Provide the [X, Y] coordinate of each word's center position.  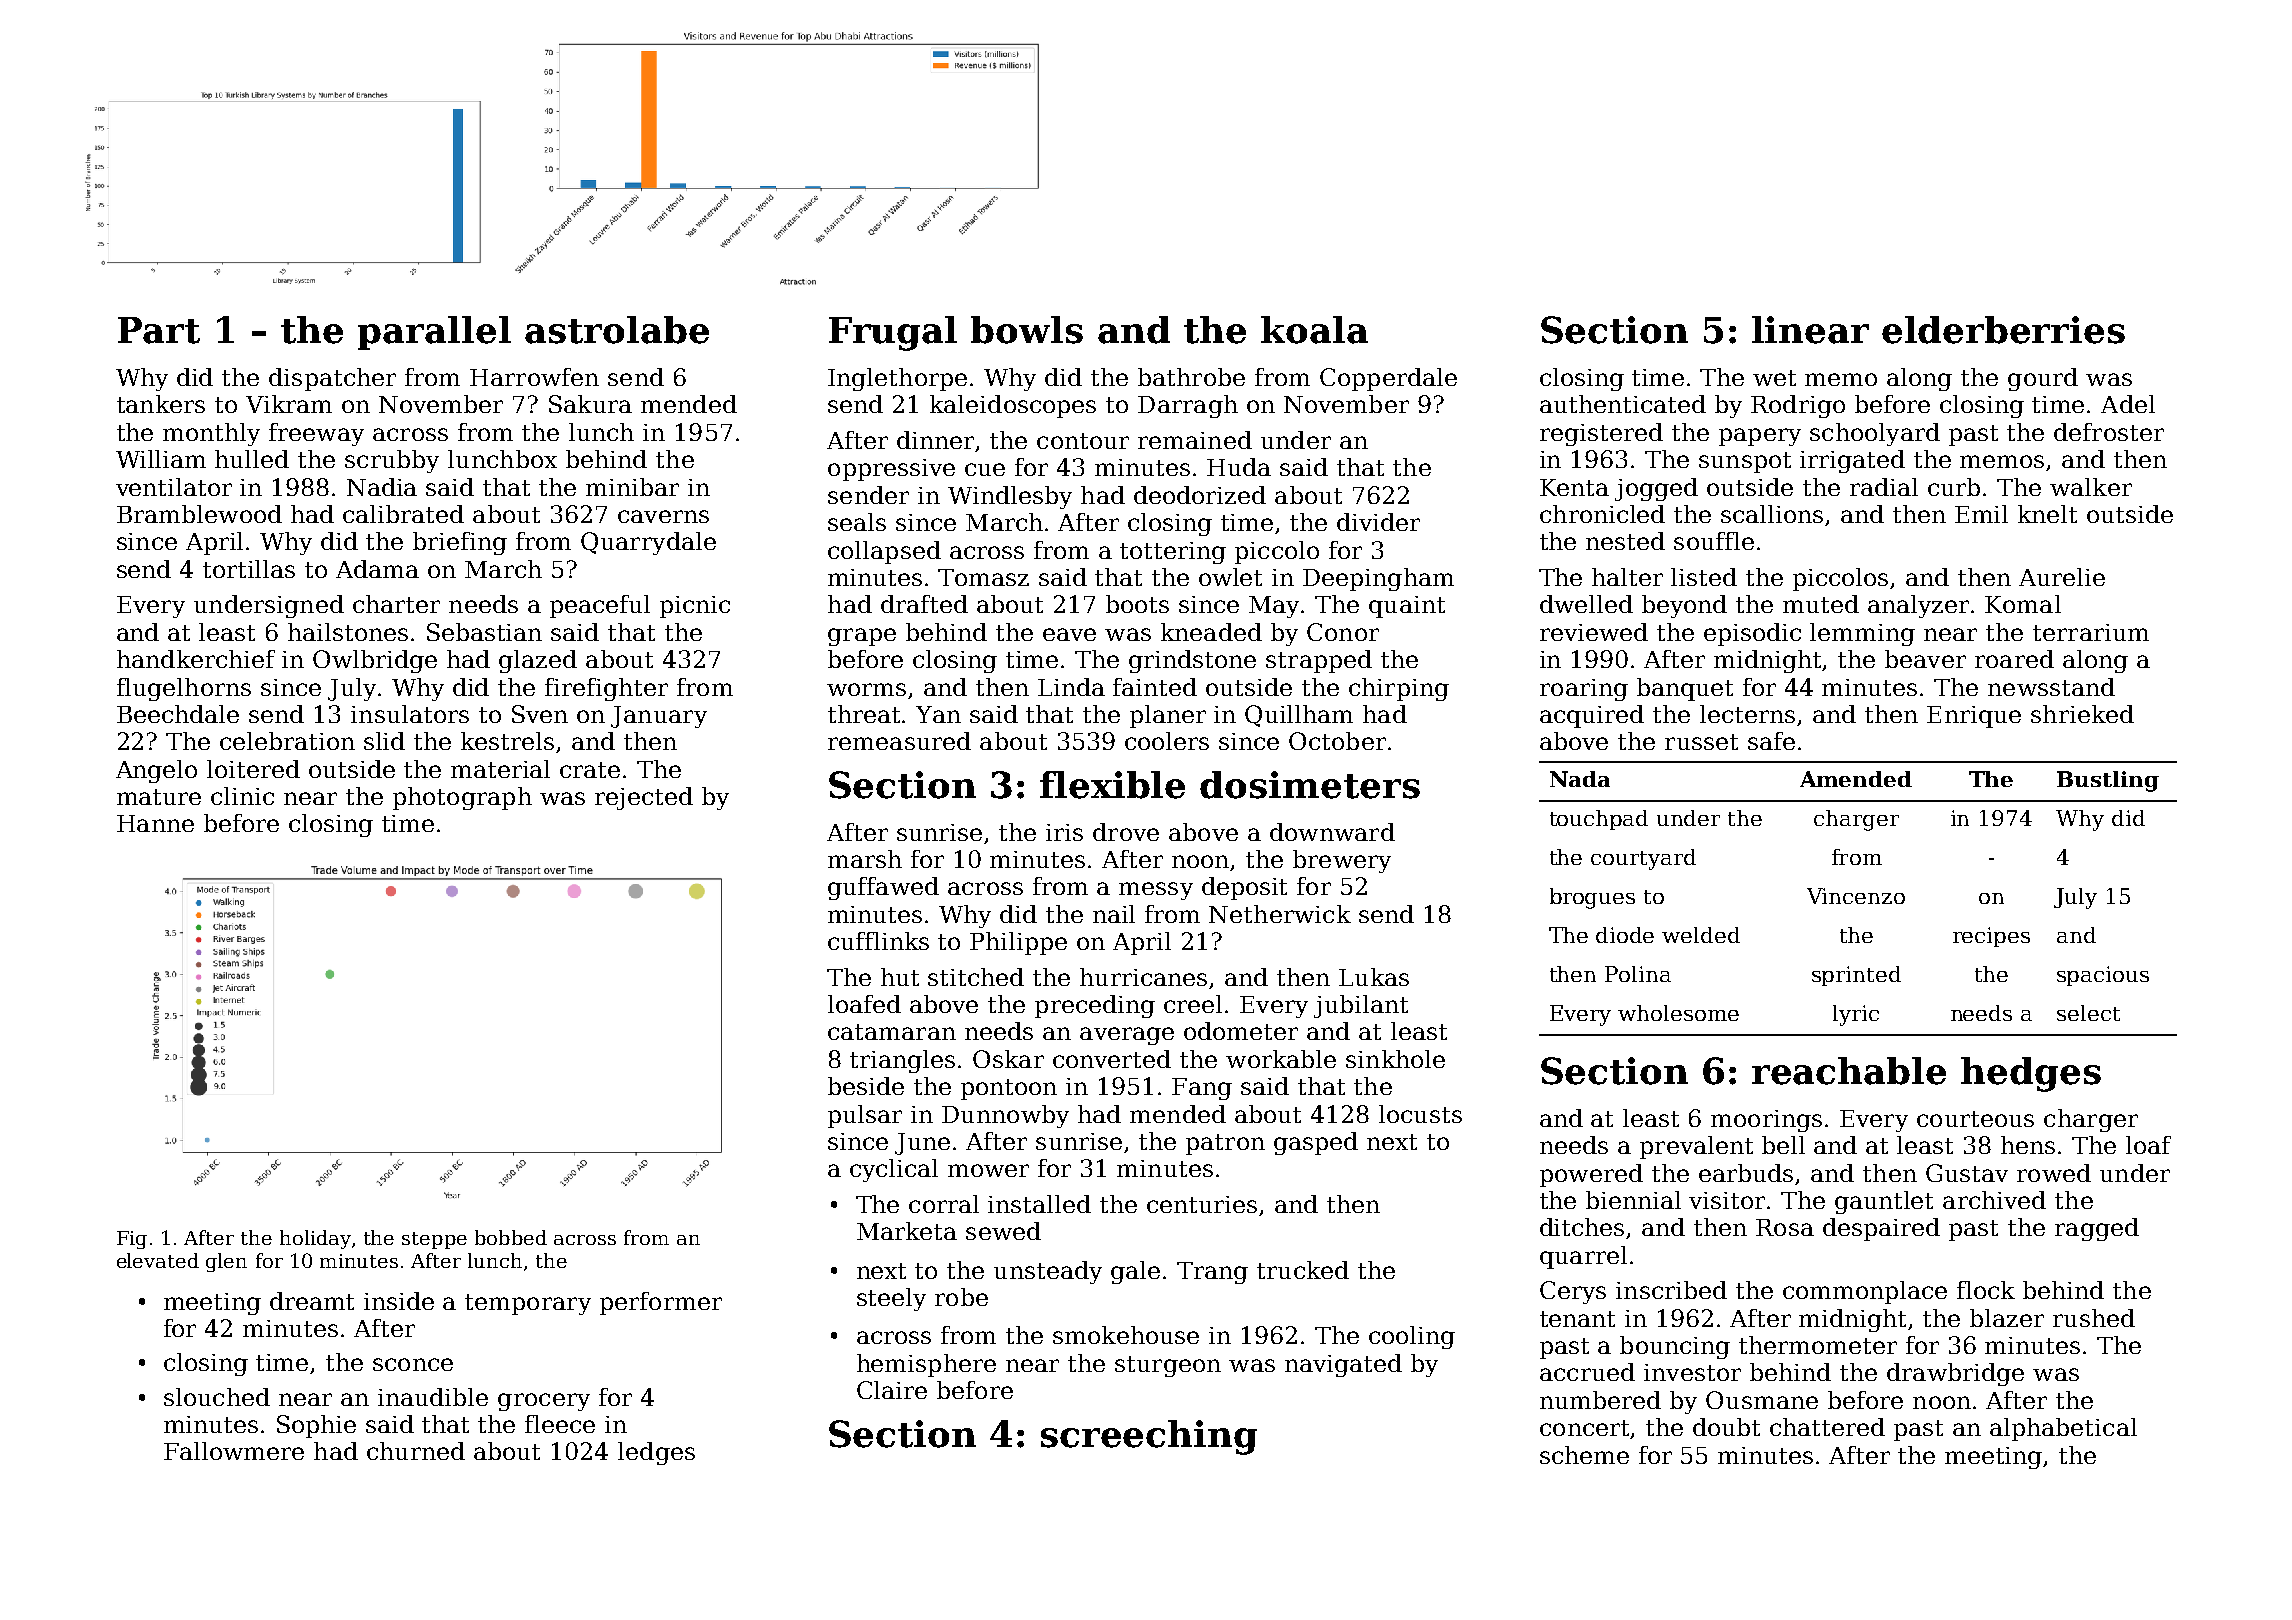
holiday [315, 1239]
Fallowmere [234, 1451]
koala [1314, 330]
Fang [1202, 1089]
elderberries [2003, 330]
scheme [1584, 1455]
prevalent [1696, 1147]
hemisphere [926, 1365]
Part [159, 330]
